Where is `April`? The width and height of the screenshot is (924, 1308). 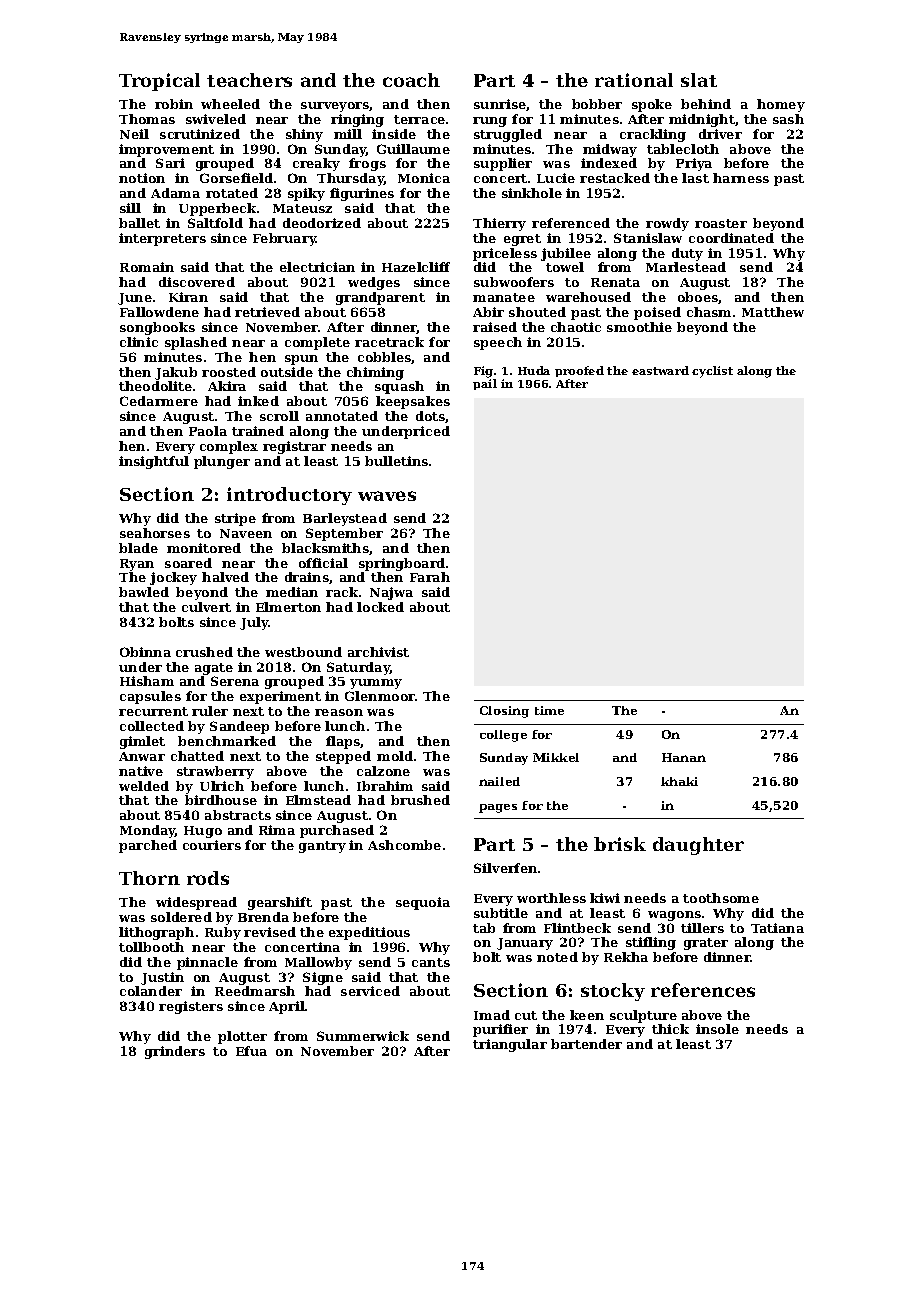 April is located at coordinates (287, 1007).
